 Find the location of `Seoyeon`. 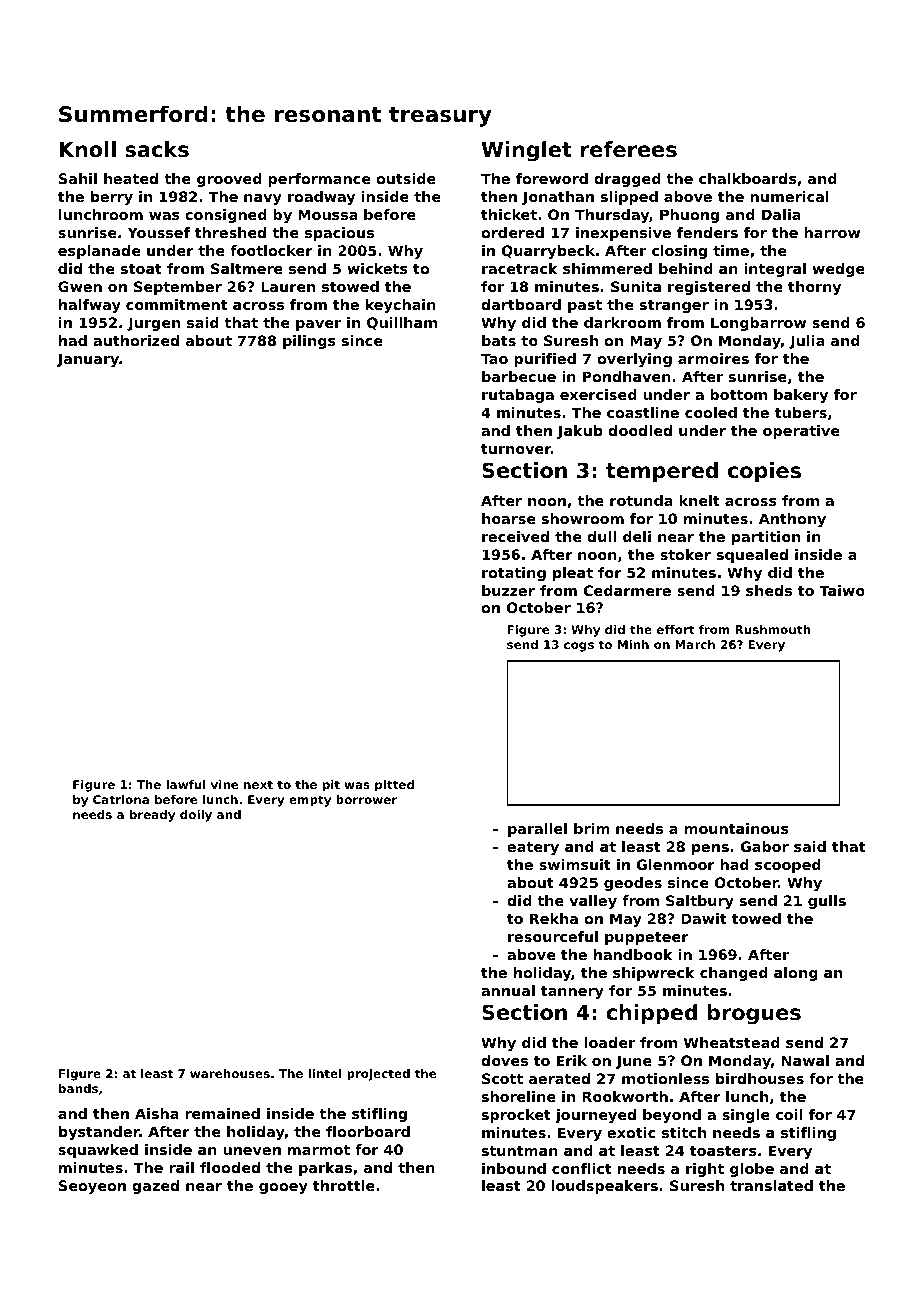

Seoyeon is located at coordinates (92, 1187).
